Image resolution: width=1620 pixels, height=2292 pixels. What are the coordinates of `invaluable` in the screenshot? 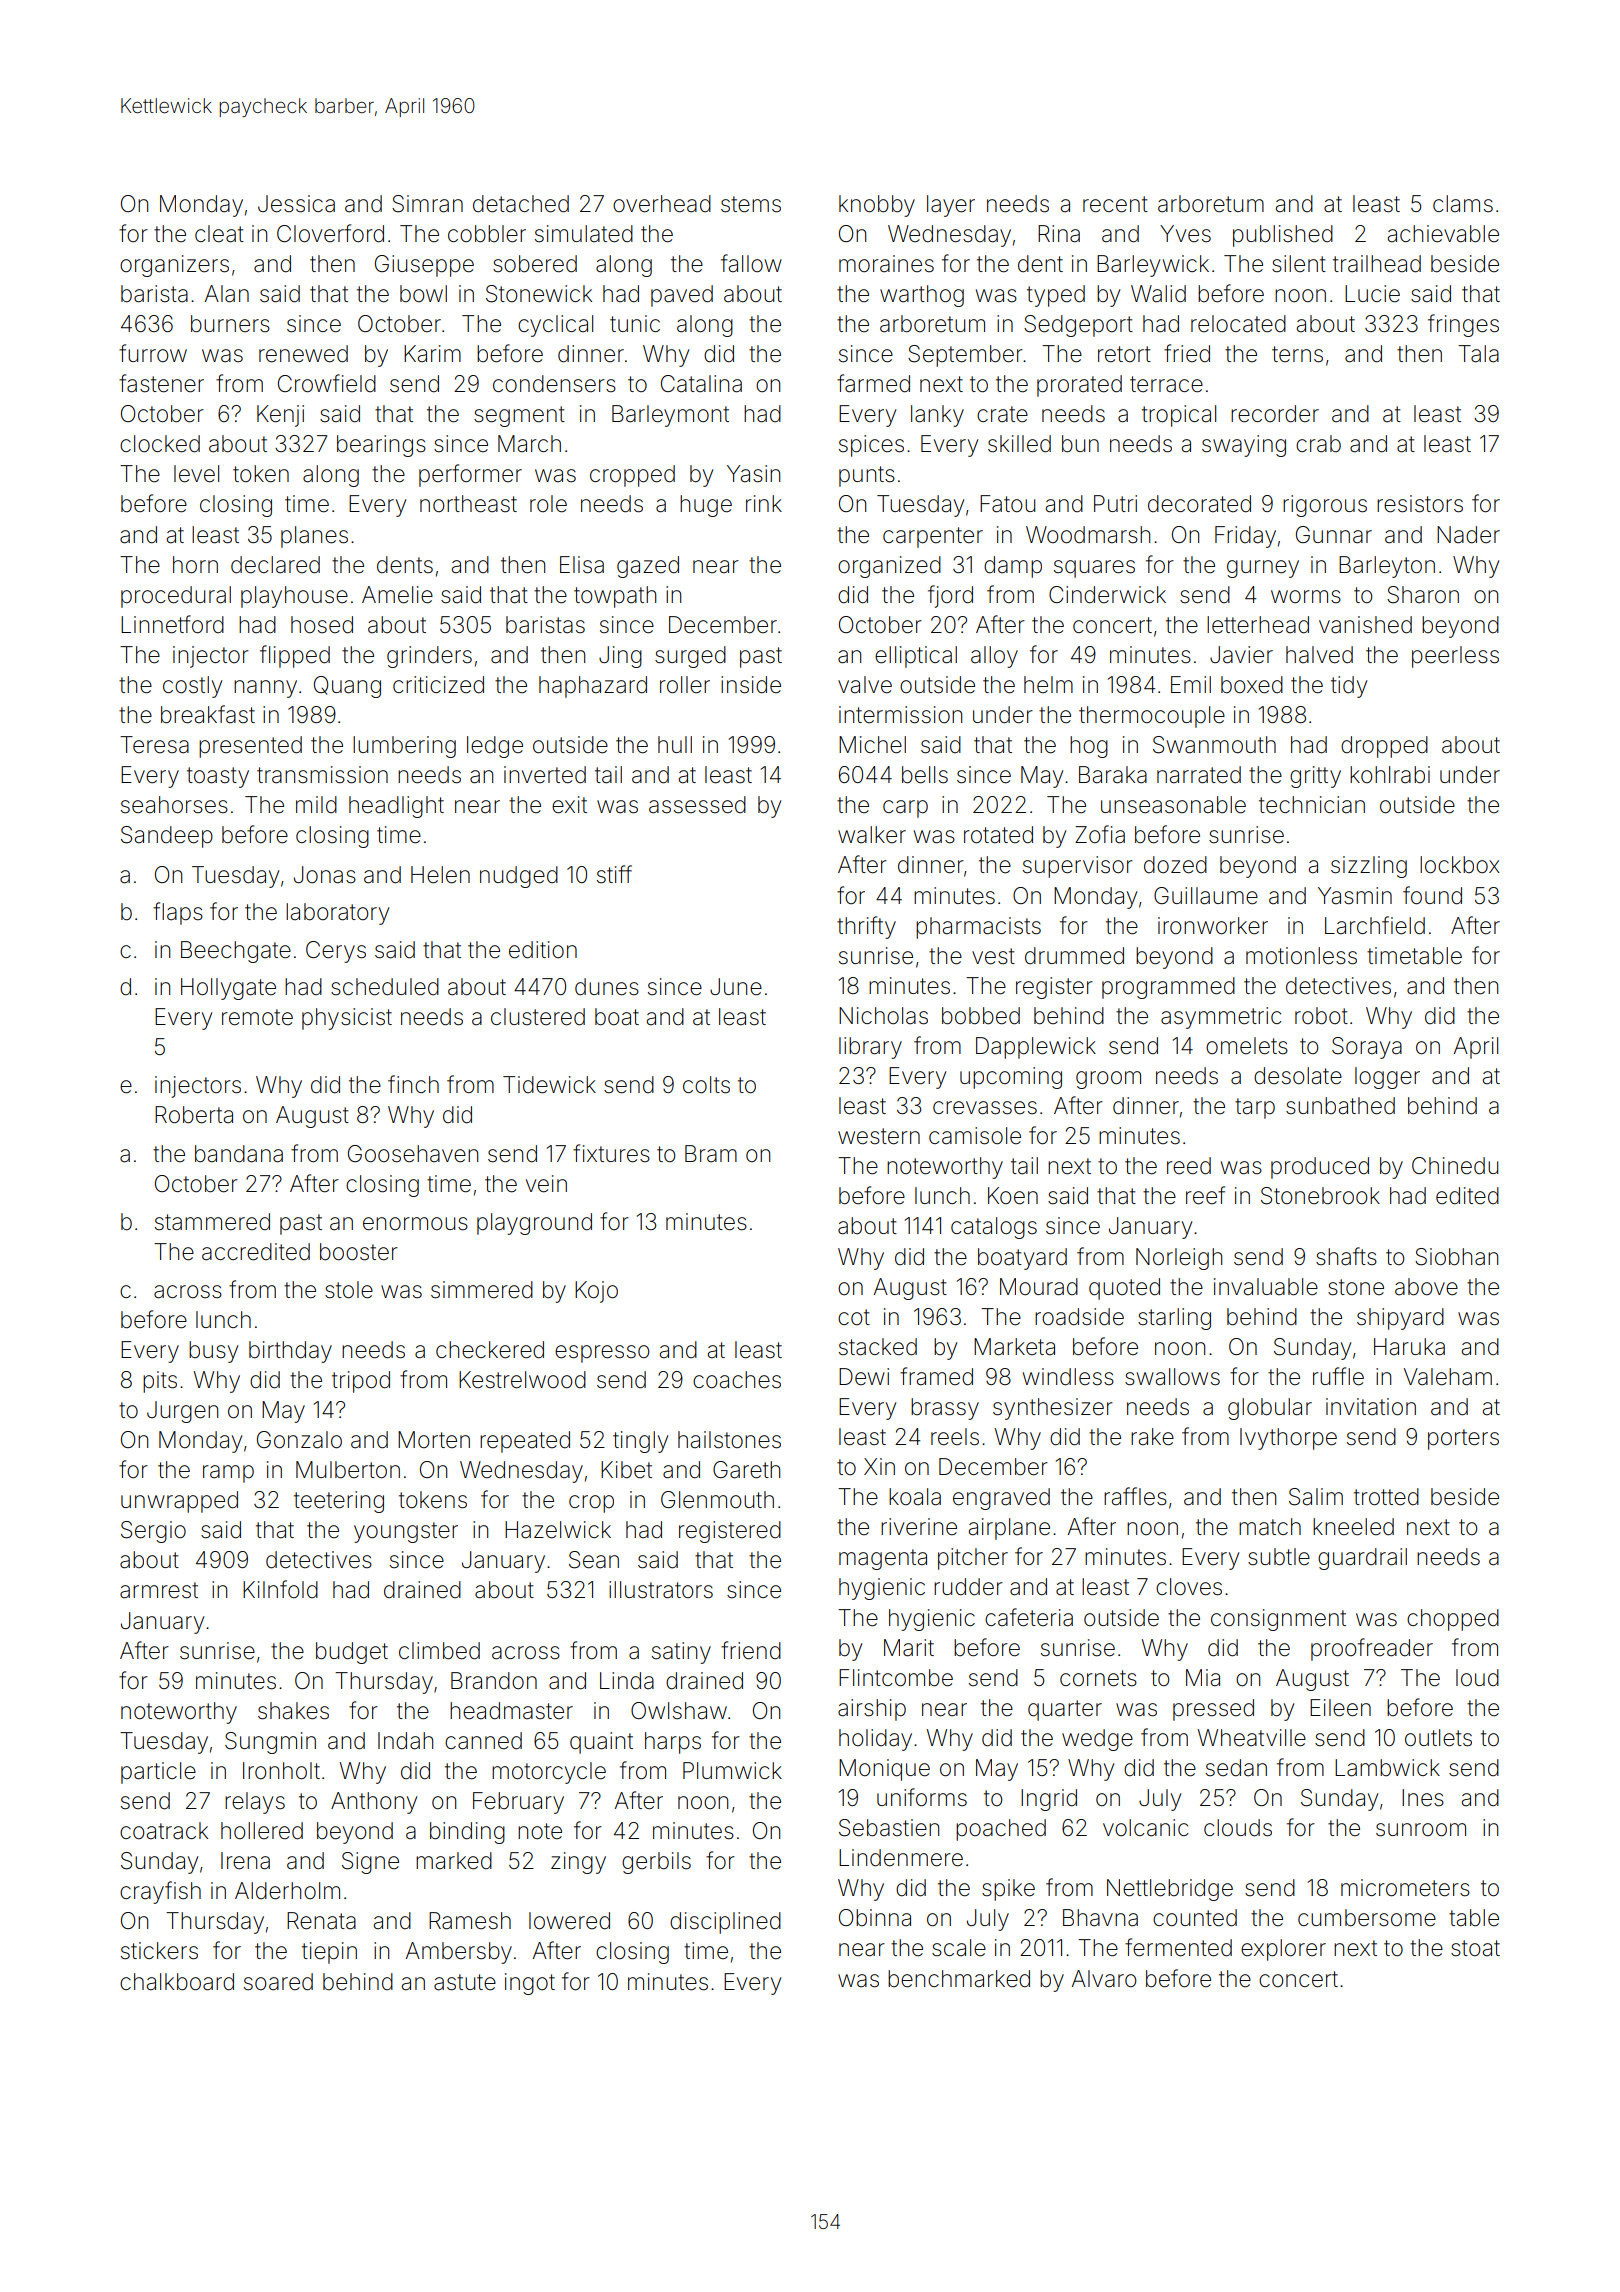 It's located at (1266, 1287).
